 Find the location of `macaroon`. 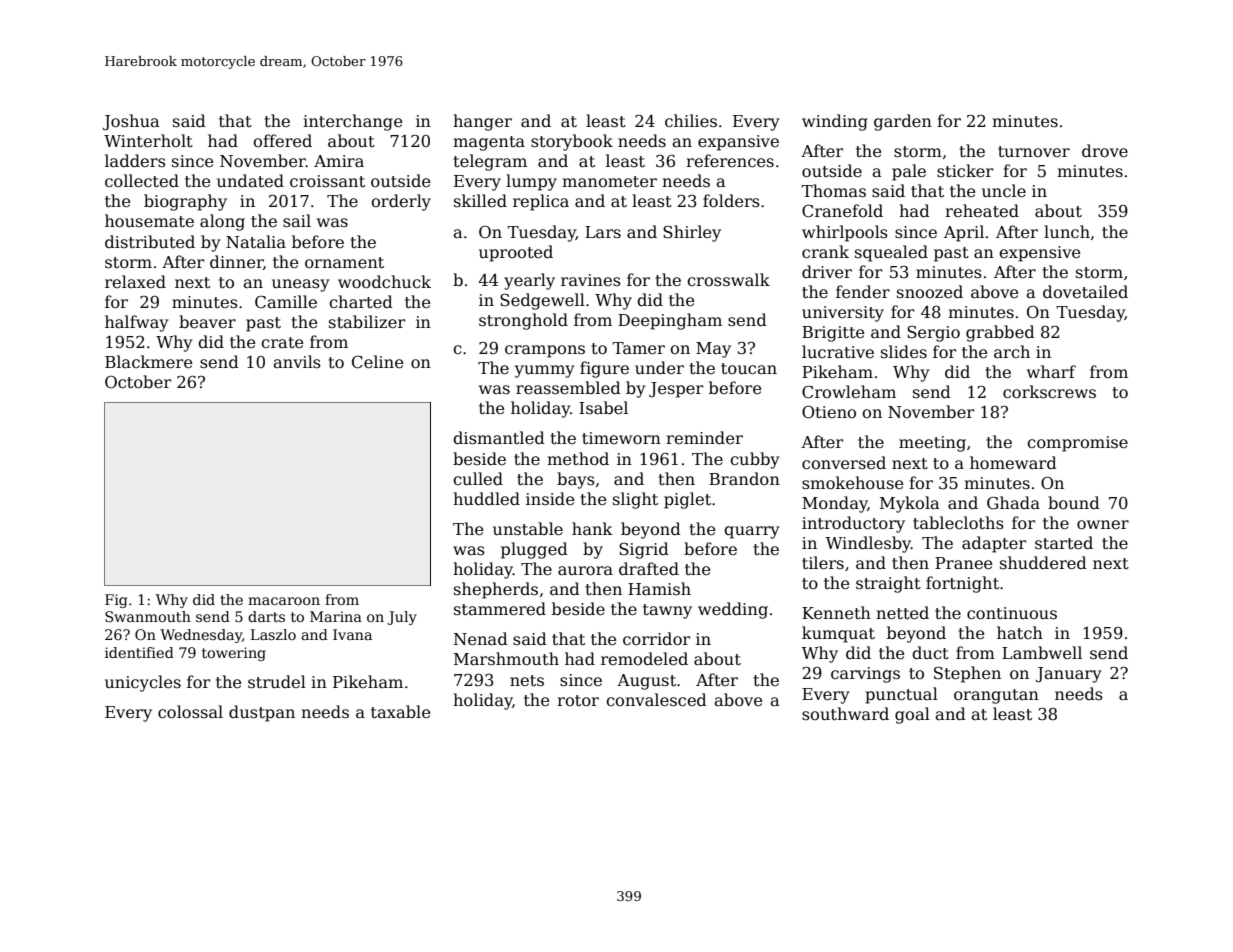

macaroon is located at coordinates (284, 601).
